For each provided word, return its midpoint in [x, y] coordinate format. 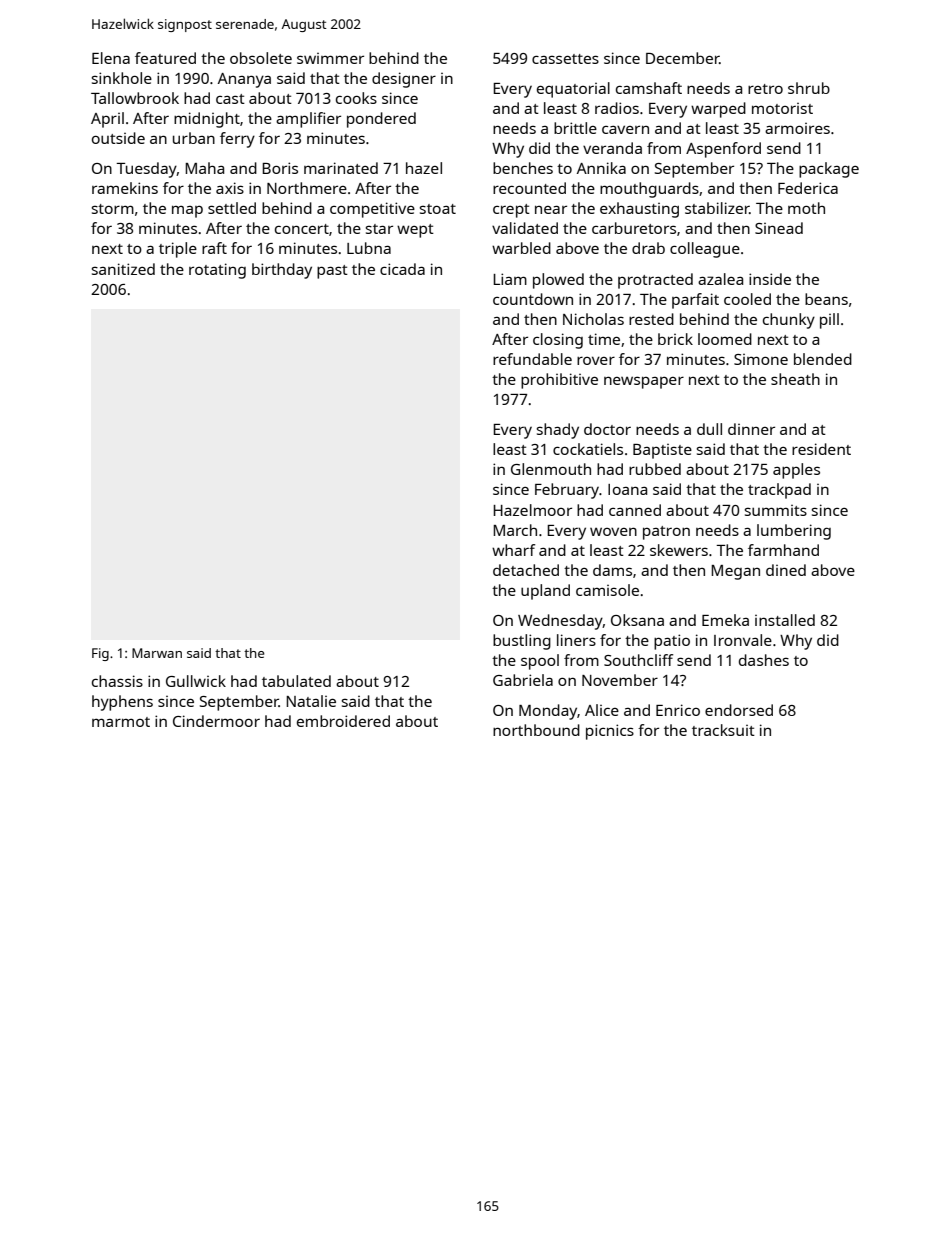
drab [648, 248]
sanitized [123, 269]
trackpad [779, 491]
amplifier [308, 120]
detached [526, 570]
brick [675, 339]
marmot [121, 722]
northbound [536, 730]
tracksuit [723, 730]
